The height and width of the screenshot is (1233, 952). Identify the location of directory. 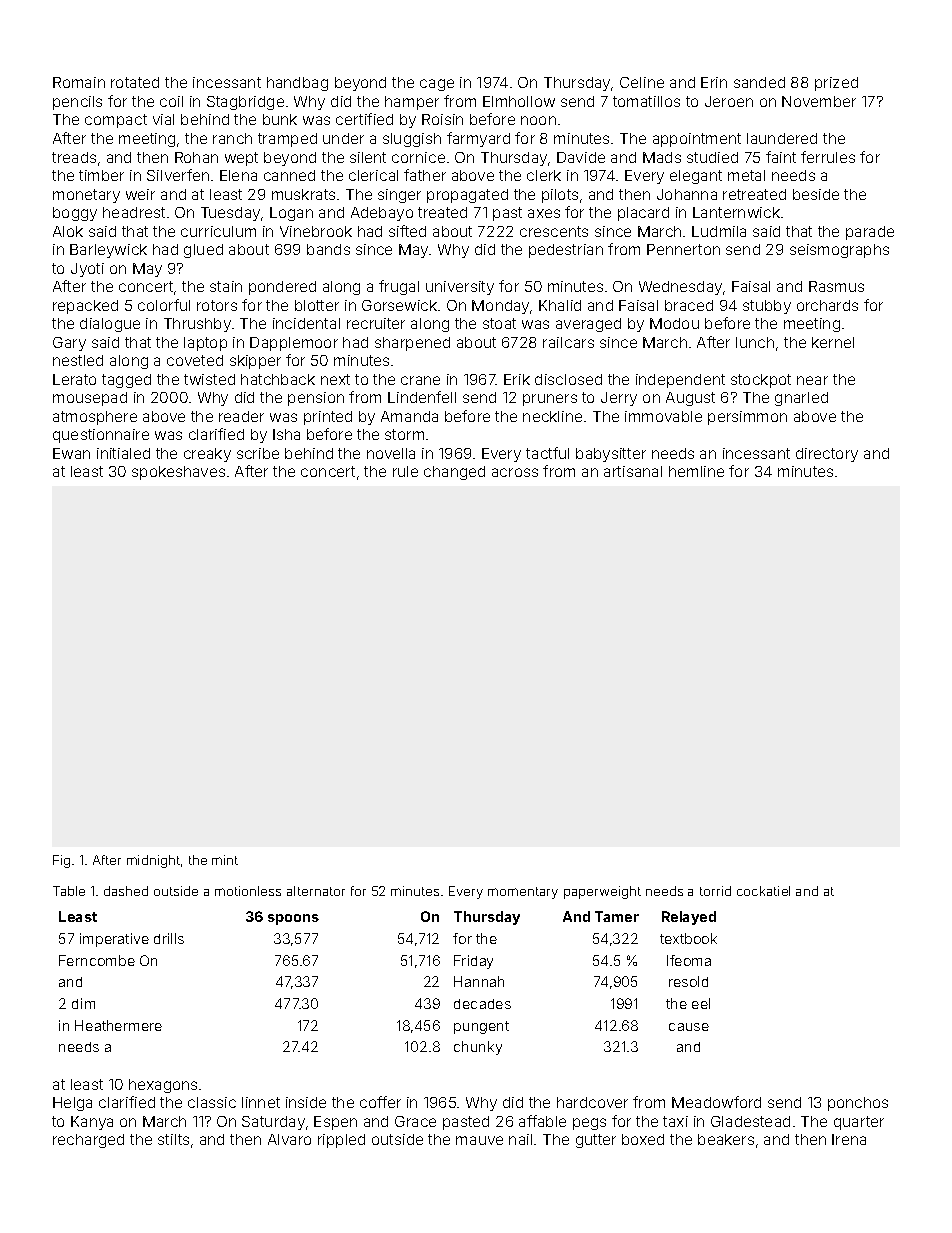
(827, 455).
